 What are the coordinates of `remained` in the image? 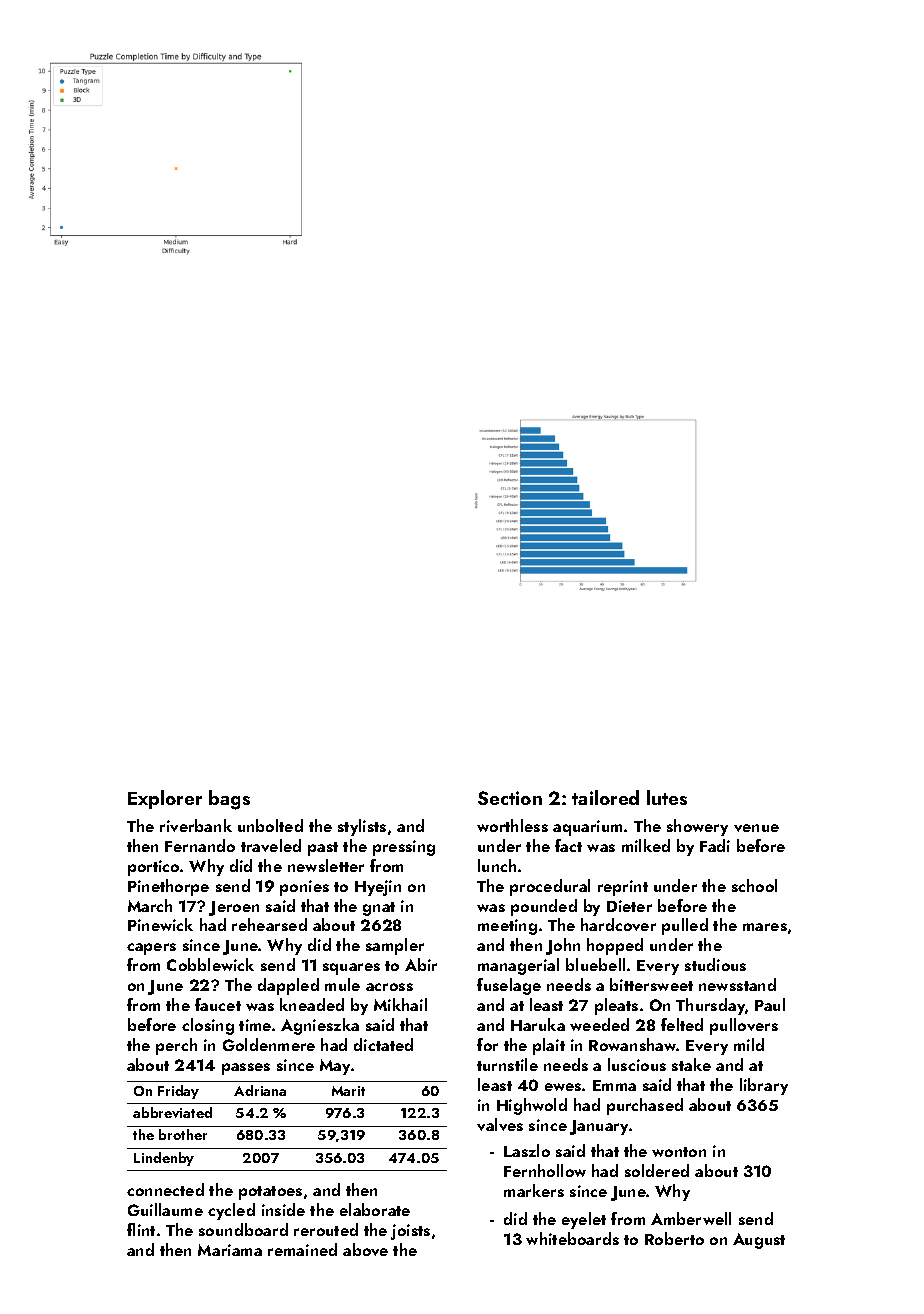 It's located at (302, 1249).
